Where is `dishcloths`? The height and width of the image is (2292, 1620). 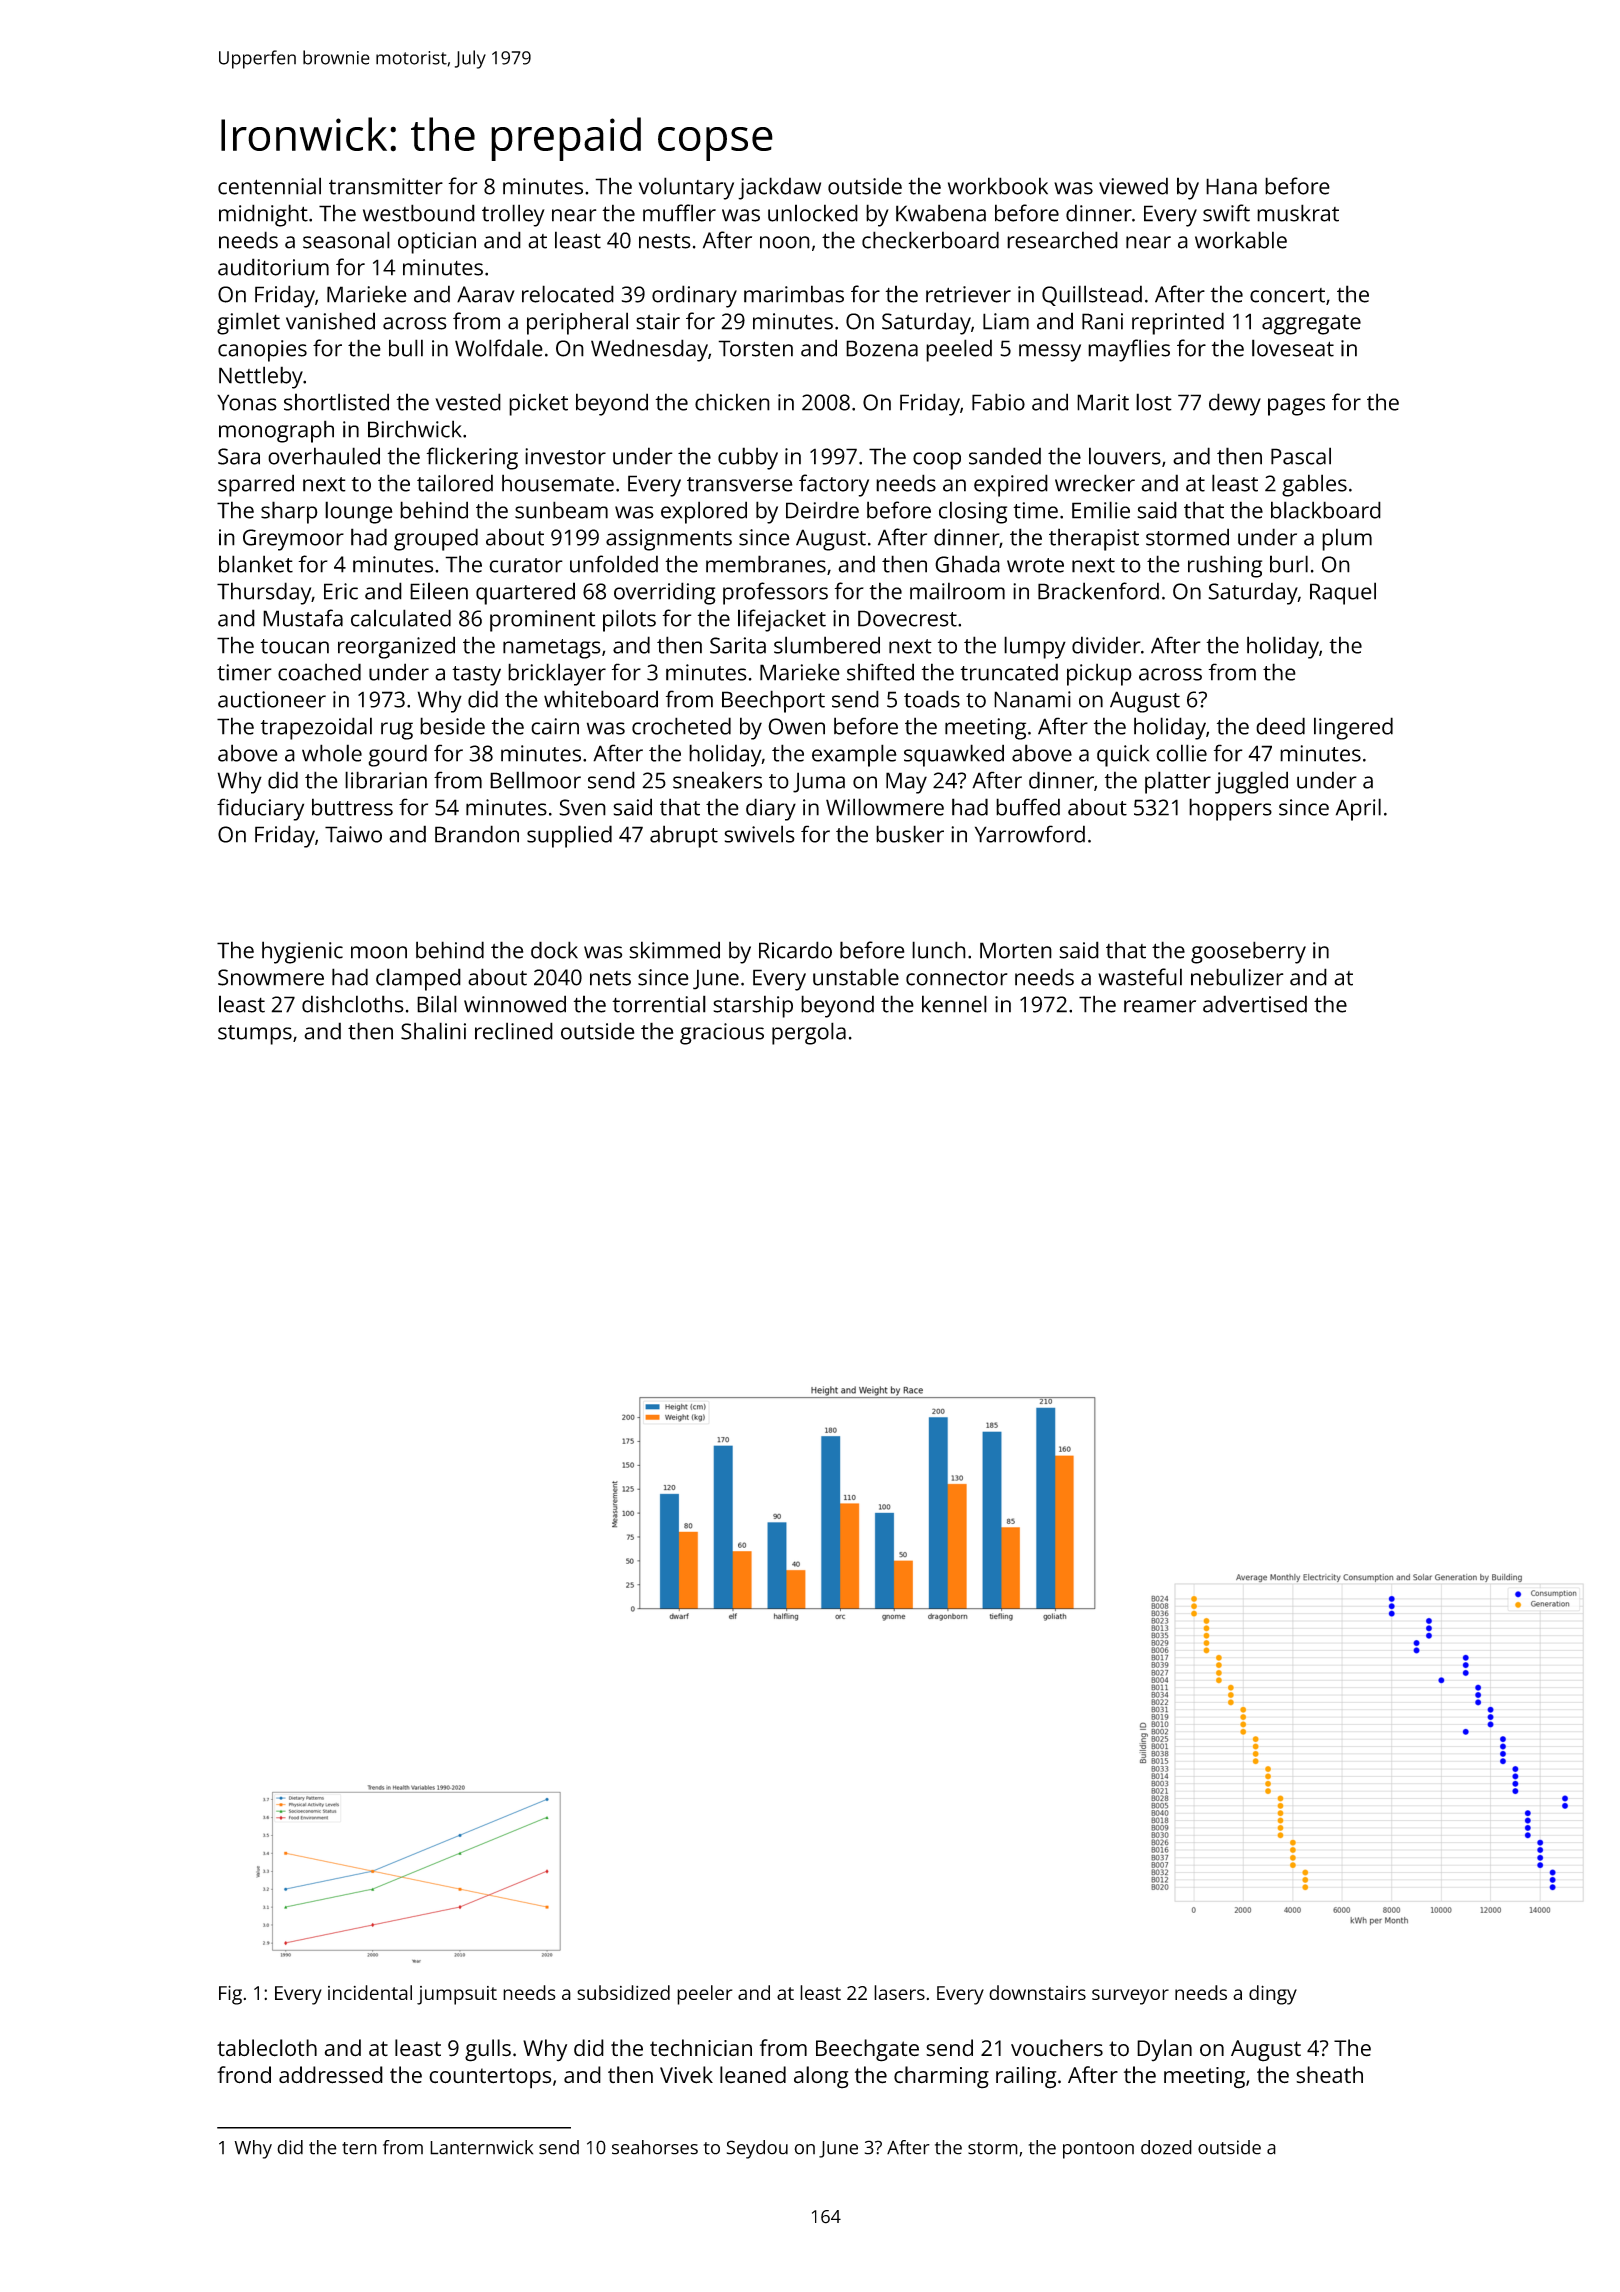 dishcloths is located at coordinates (353, 1004).
